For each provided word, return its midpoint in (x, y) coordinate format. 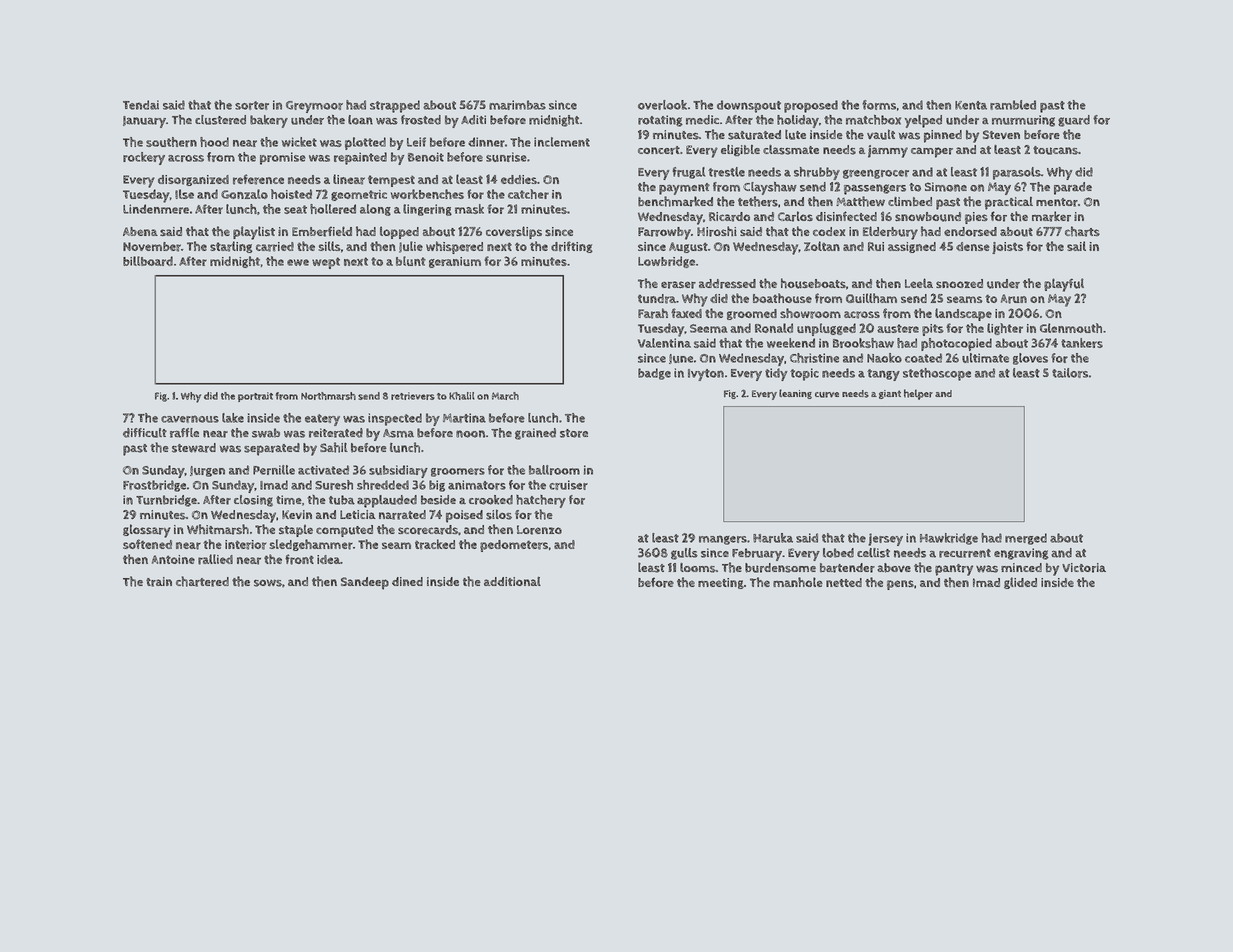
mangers (723, 540)
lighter (1005, 329)
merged (1026, 539)
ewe (298, 262)
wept (326, 263)
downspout (749, 106)
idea (328, 559)
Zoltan (822, 246)
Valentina (664, 343)
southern (171, 142)
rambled (1013, 105)
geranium (455, 262)
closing (253, 501)
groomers (458, 472)
